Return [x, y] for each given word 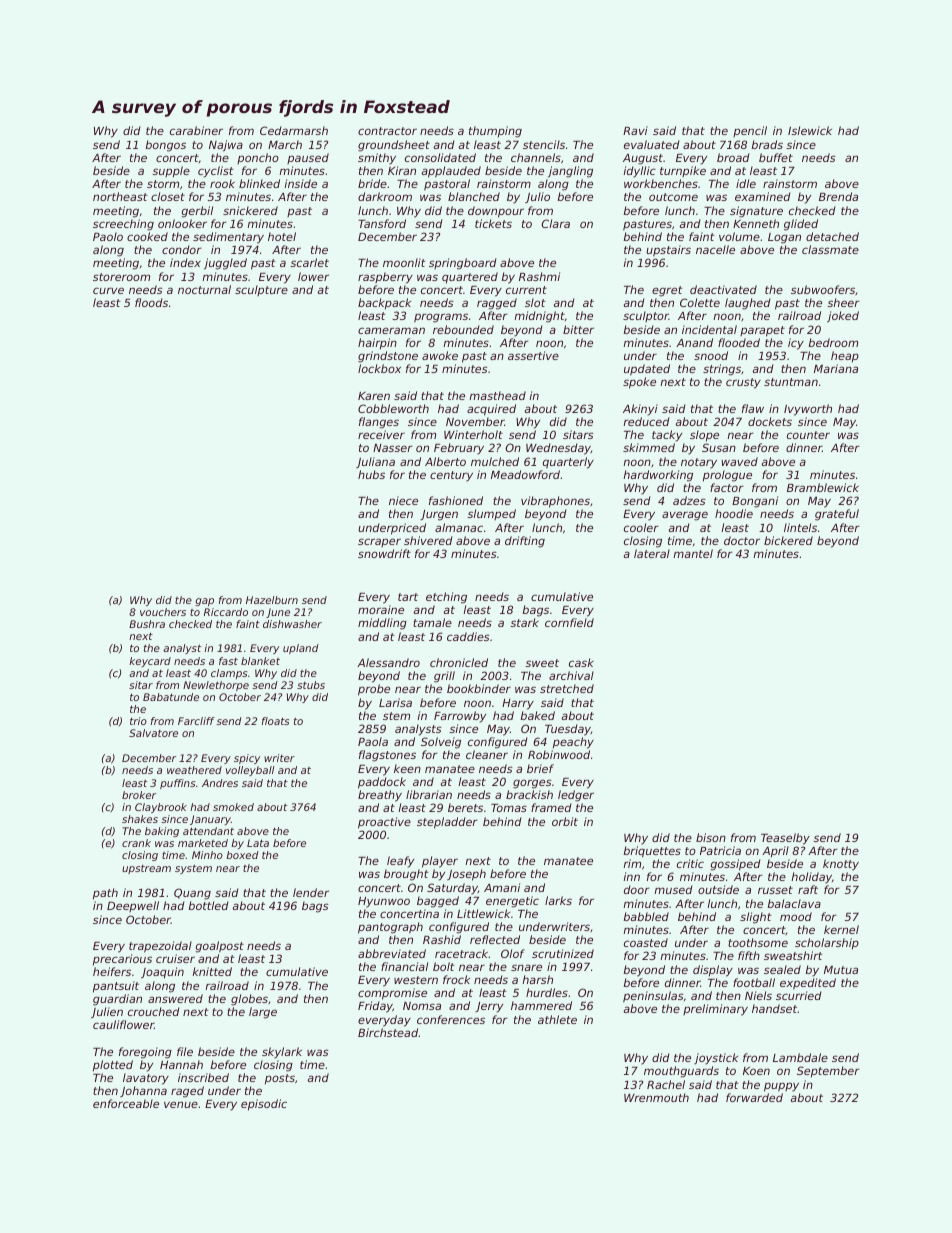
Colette [700, 302]
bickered [788, 540]
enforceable [126, 1103]
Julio [537, 197]
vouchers [163, 612]
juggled [225, 264]
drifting [525, 542]
